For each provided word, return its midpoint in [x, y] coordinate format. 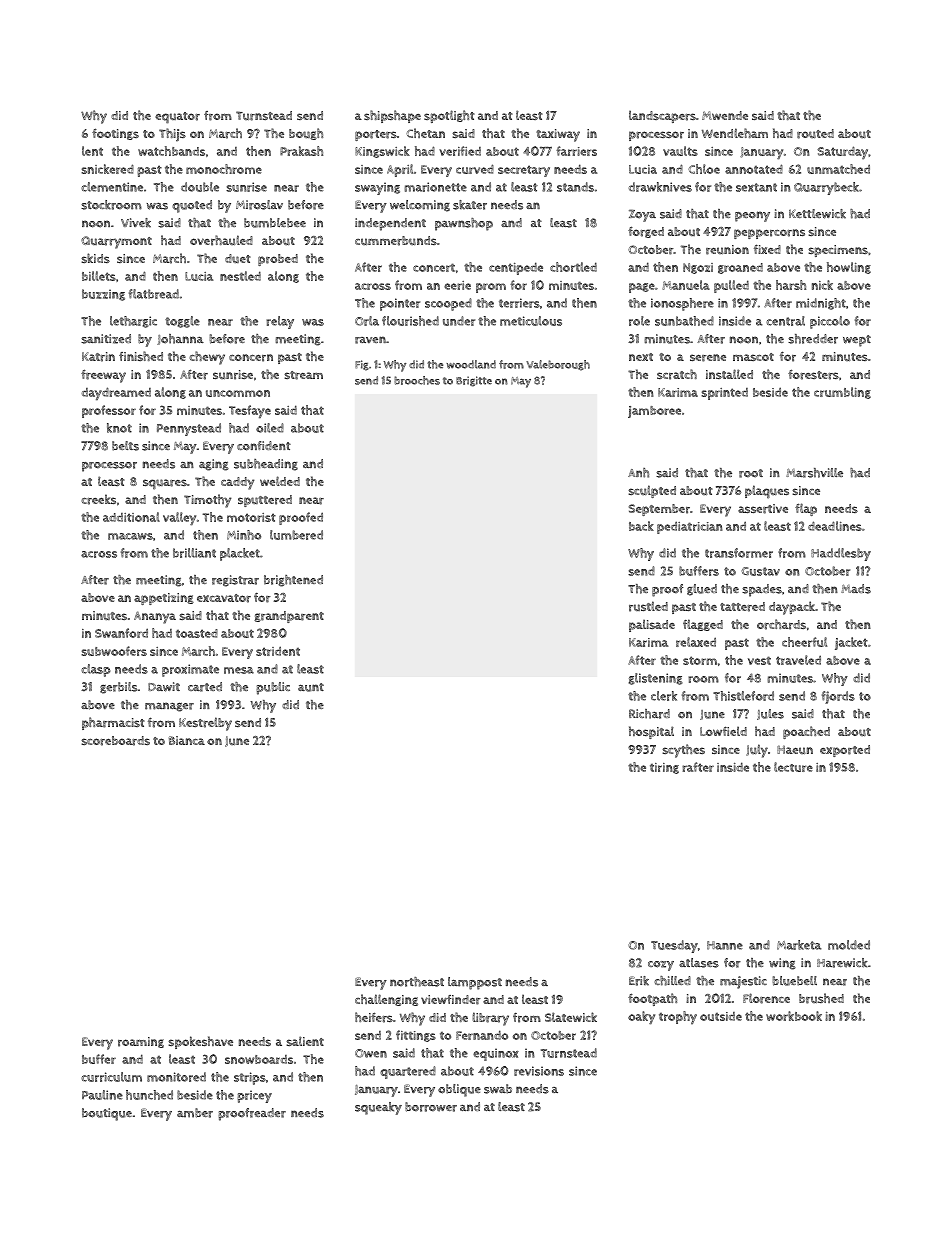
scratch [677, 374]
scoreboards [116, 741]
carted [205, 687]
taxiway [558, 135]
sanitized [106, 339]
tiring [664, 768]
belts [125, 446]
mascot [753, 357]
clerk [664, 696]
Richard [649, 714]
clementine [112, 187]
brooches [417, 380]
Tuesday [674, 946]
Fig [362, 365]
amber [195, 1113]
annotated [754, 169]
